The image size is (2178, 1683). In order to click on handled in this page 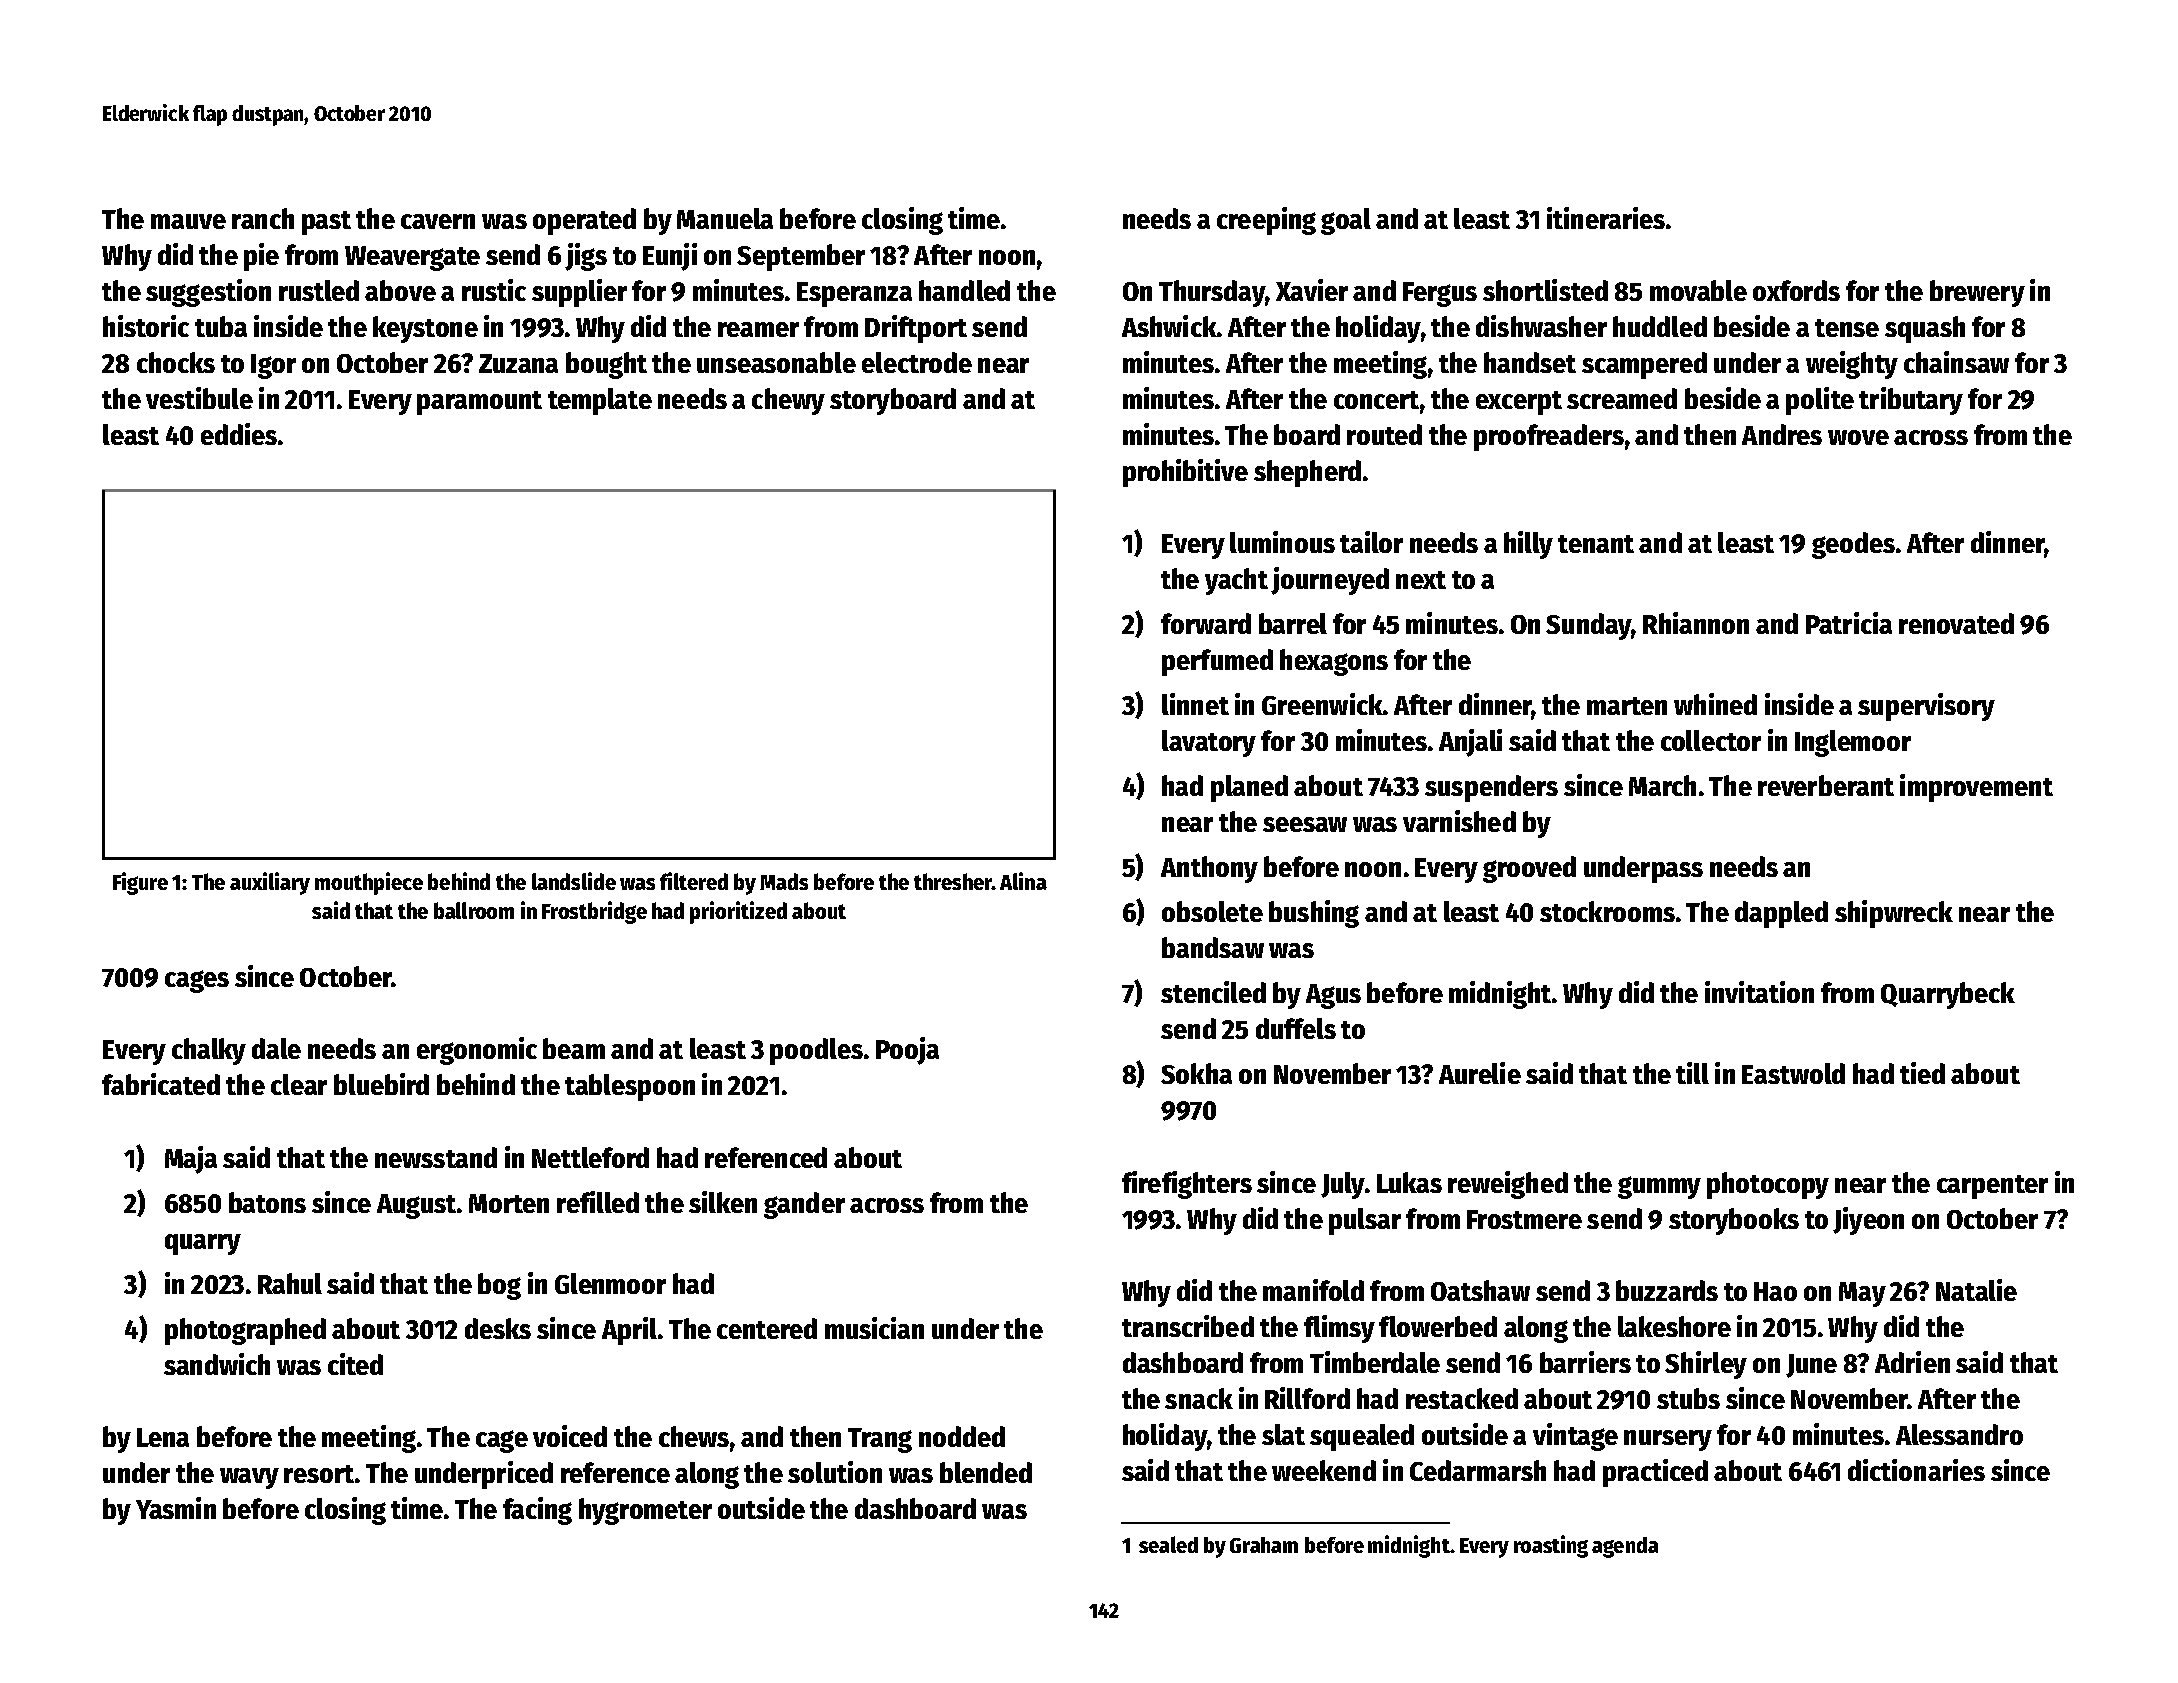, I will do `click(964, 290)`.
